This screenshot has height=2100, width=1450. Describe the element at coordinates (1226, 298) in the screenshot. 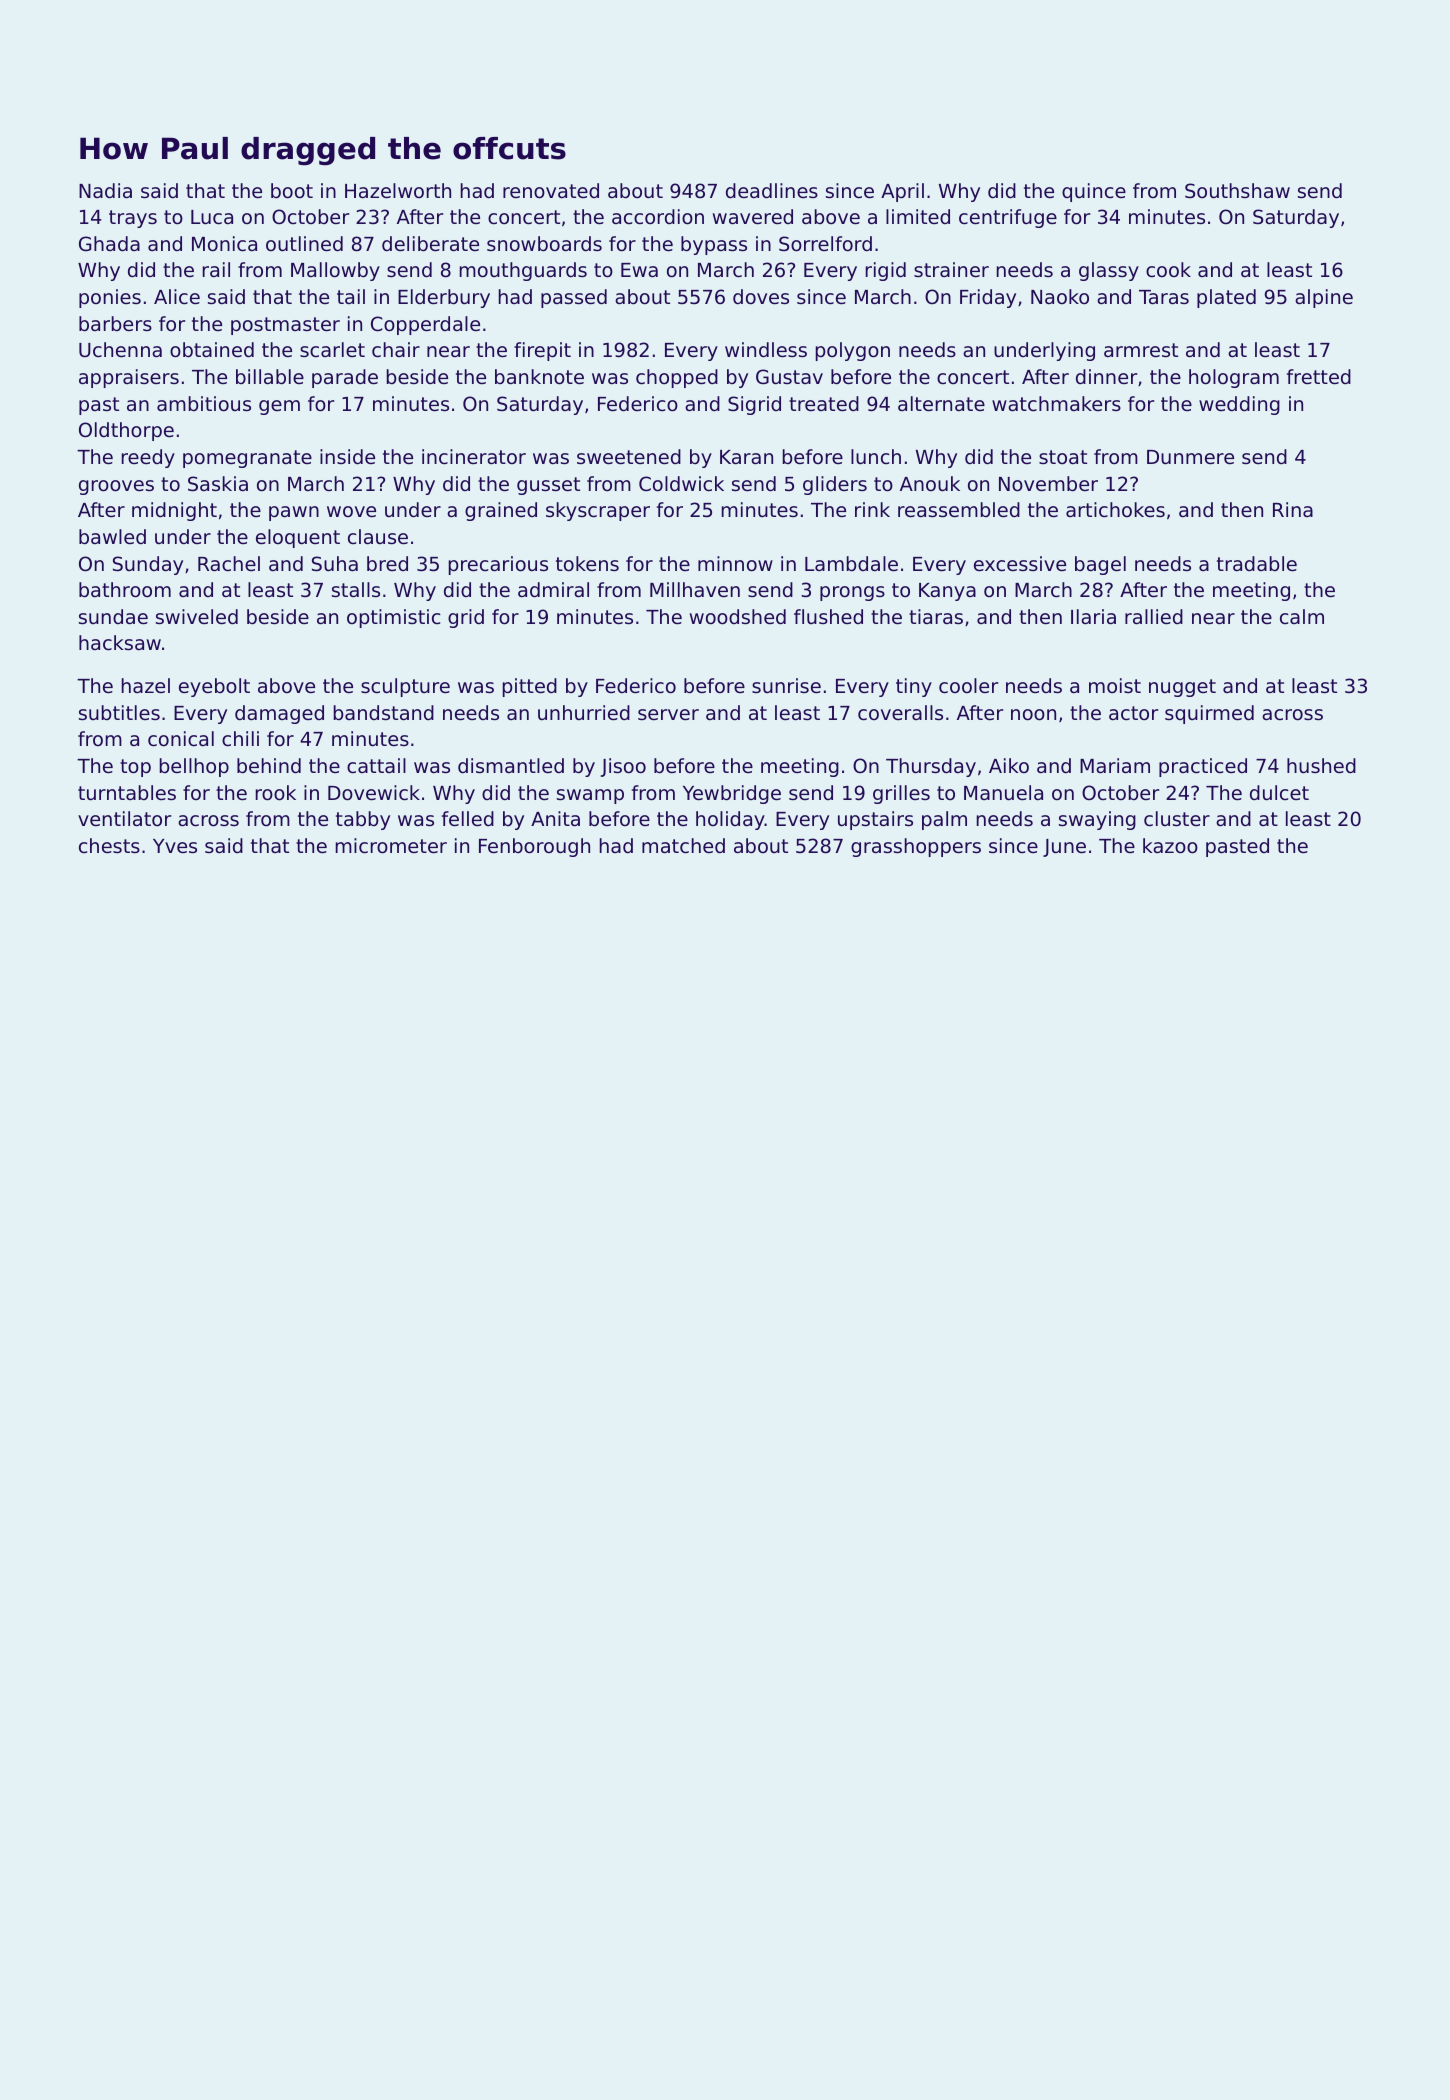

I see `plated` at that location.
